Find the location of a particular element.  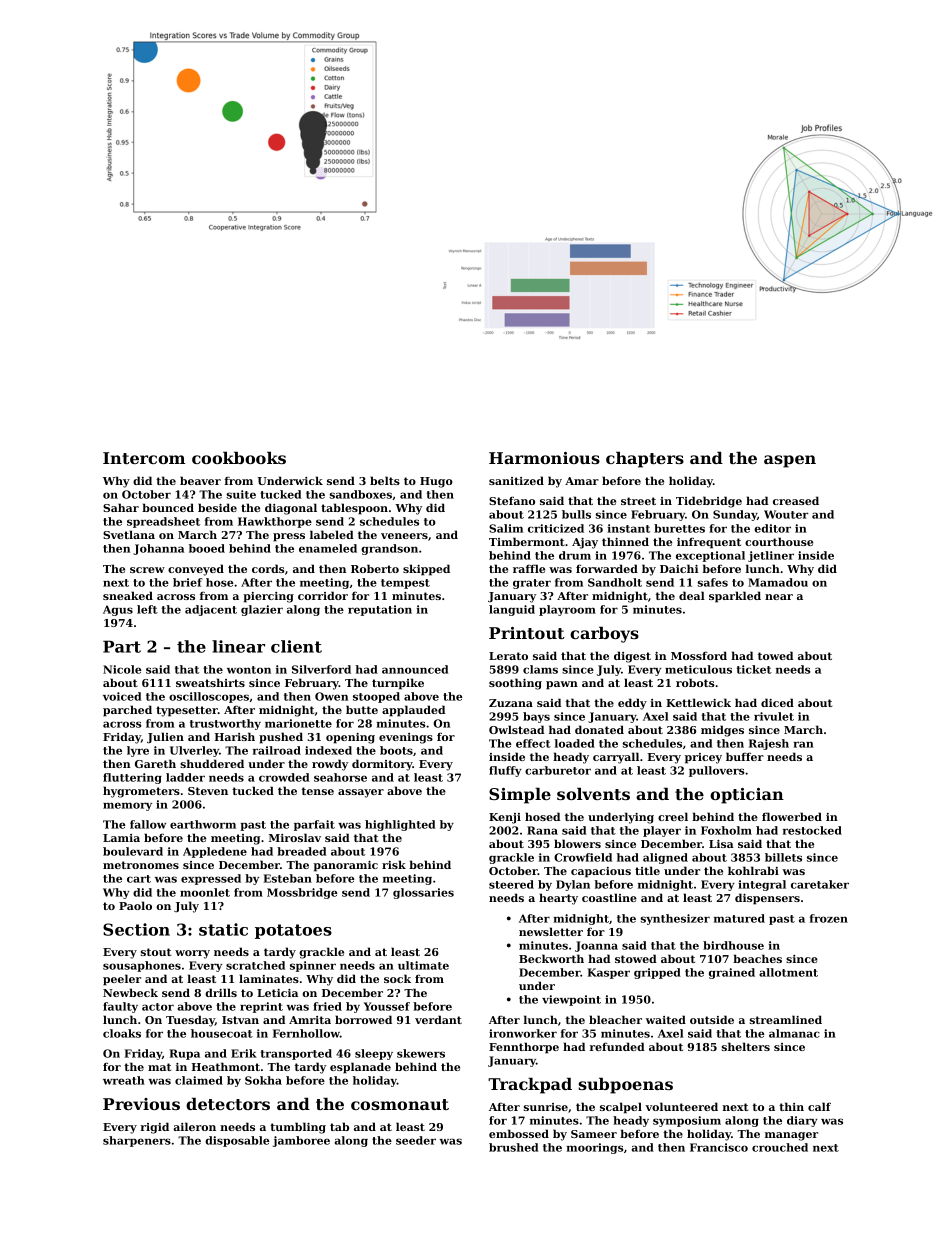

shelters is located at coordinates (746, 1046).
